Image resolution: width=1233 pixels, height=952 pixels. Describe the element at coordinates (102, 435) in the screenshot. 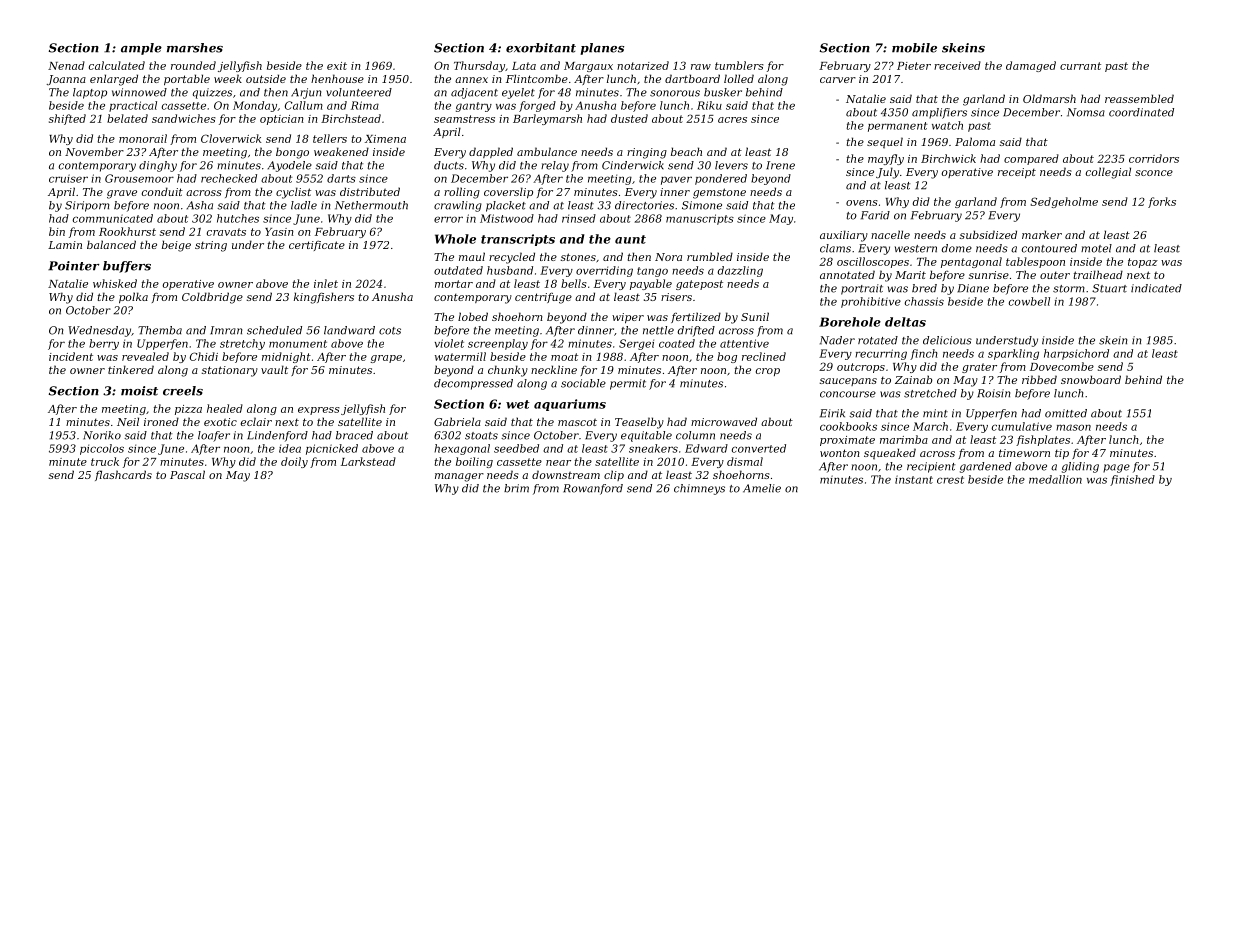

I see `Noriko` at that location.
